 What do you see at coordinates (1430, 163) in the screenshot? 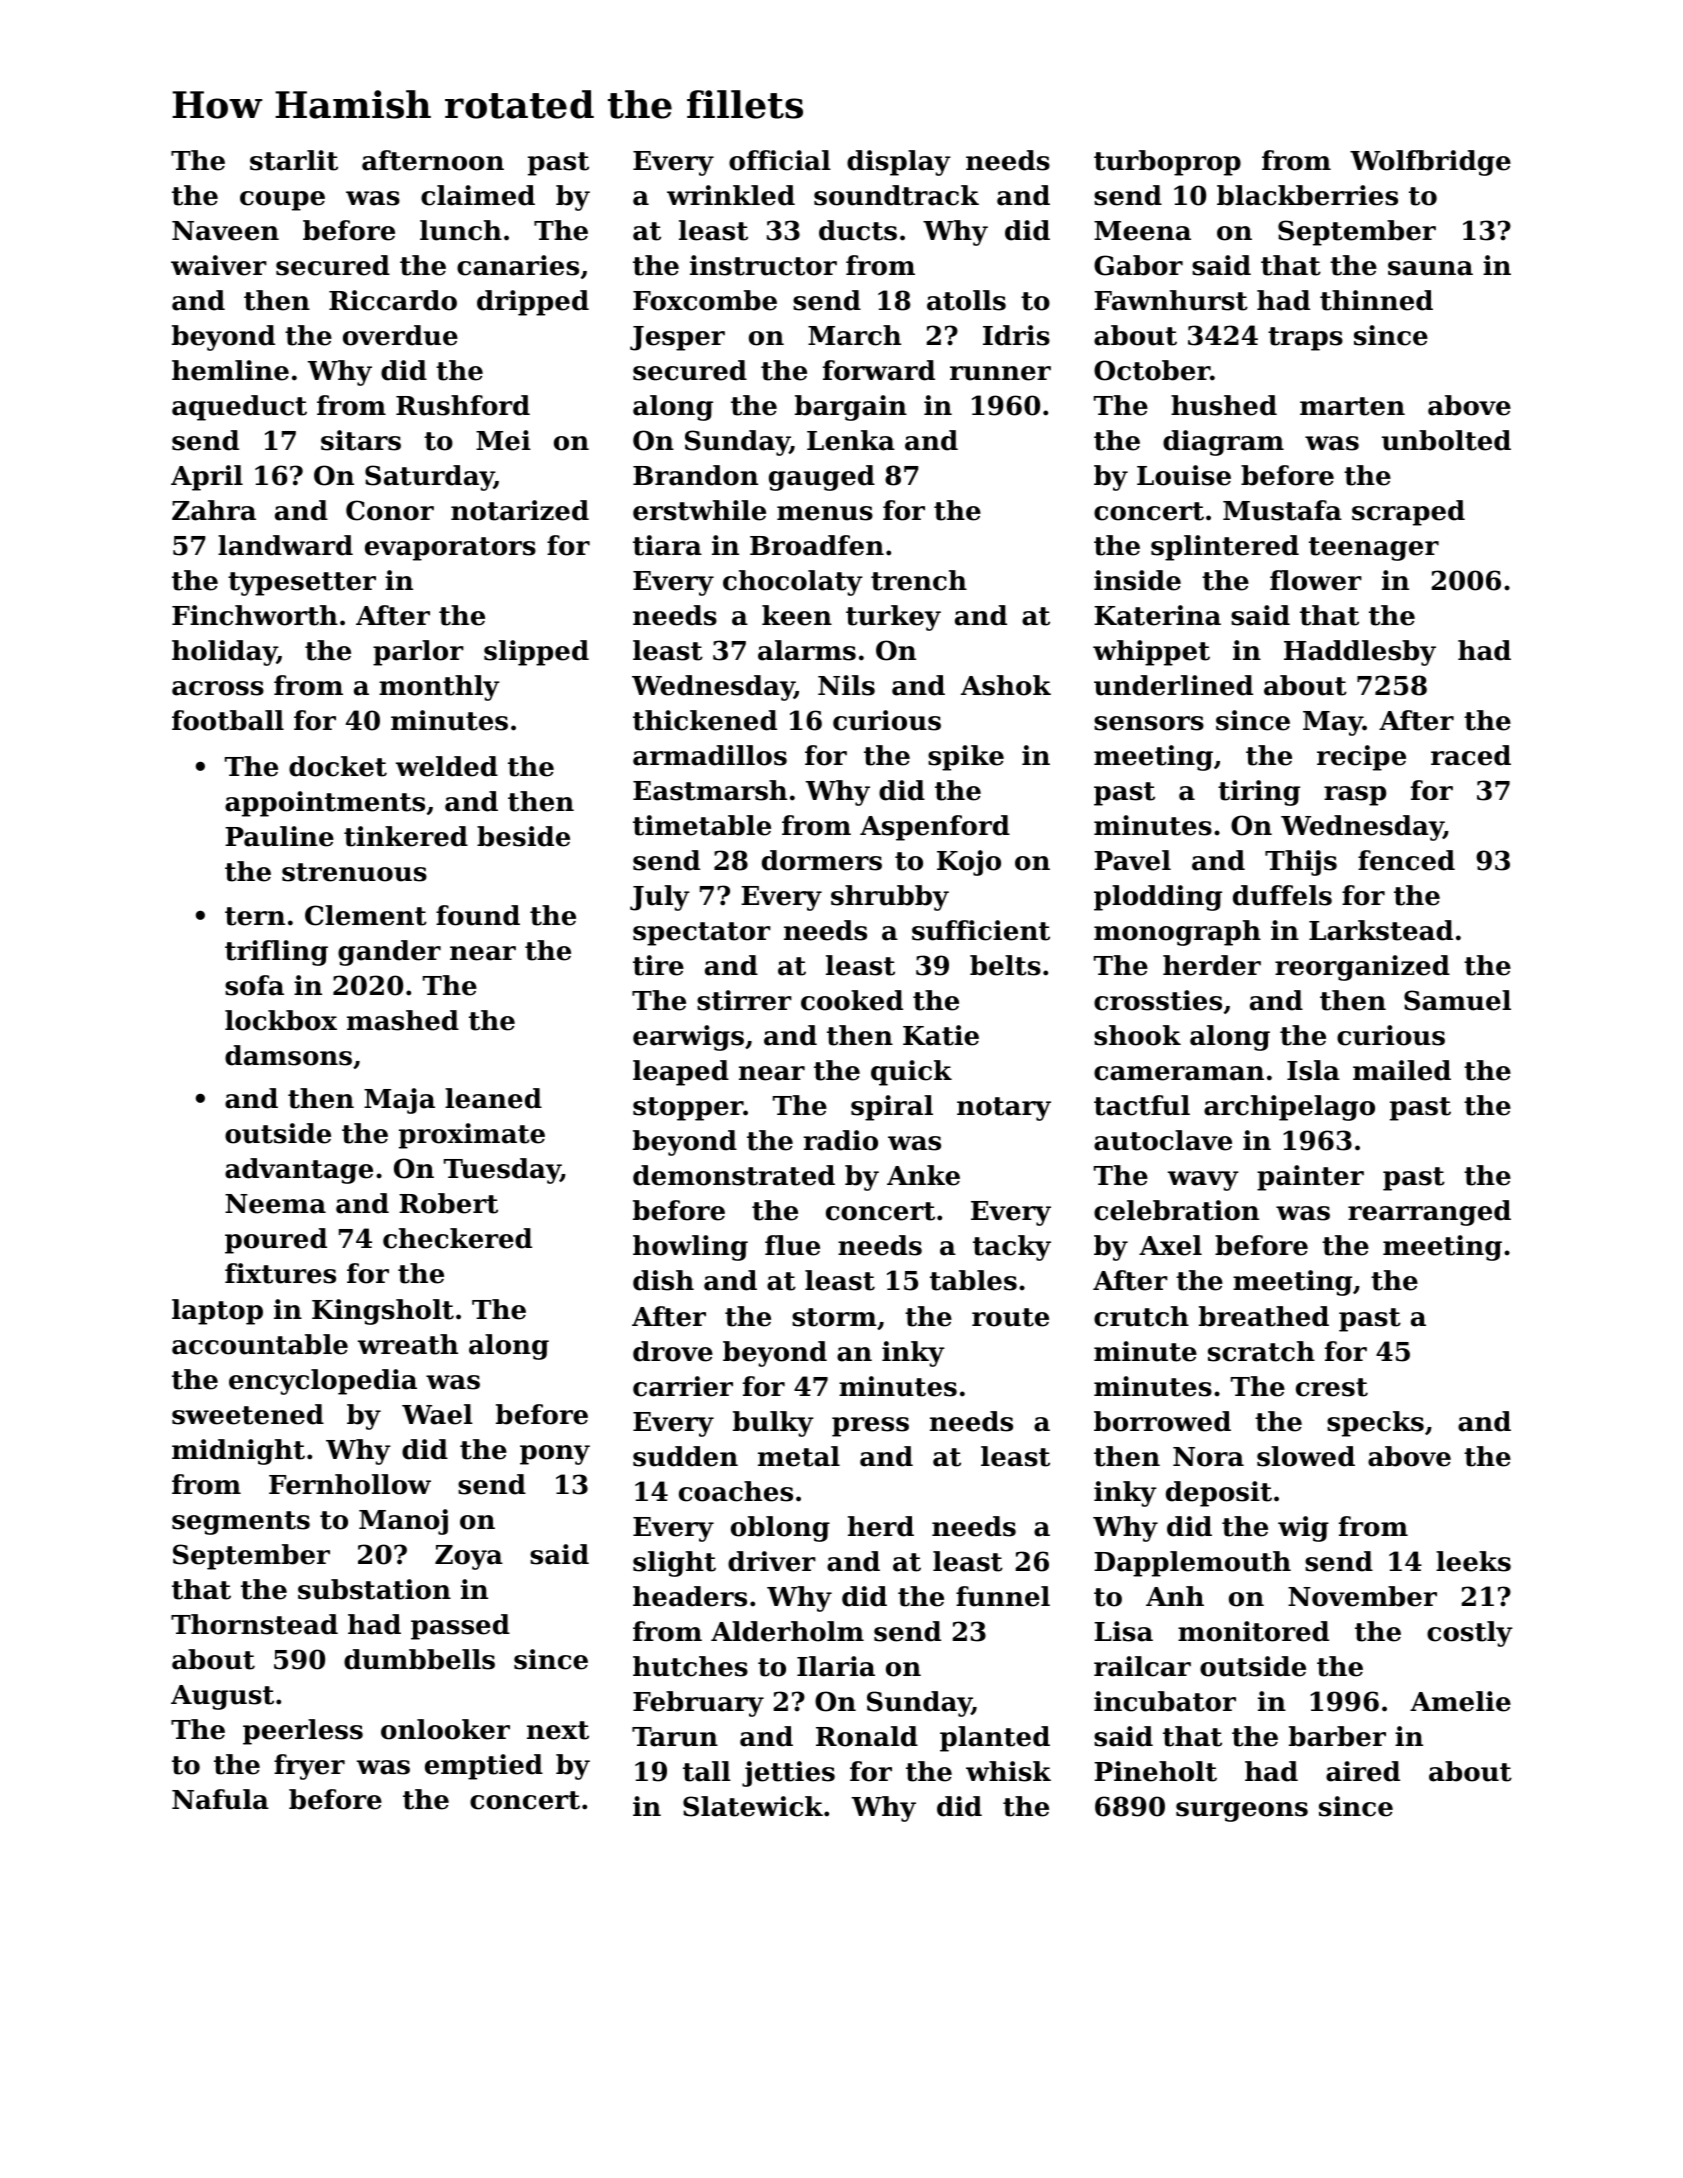
I see `Wolfbridge` at bounding box center [1430, 163].
